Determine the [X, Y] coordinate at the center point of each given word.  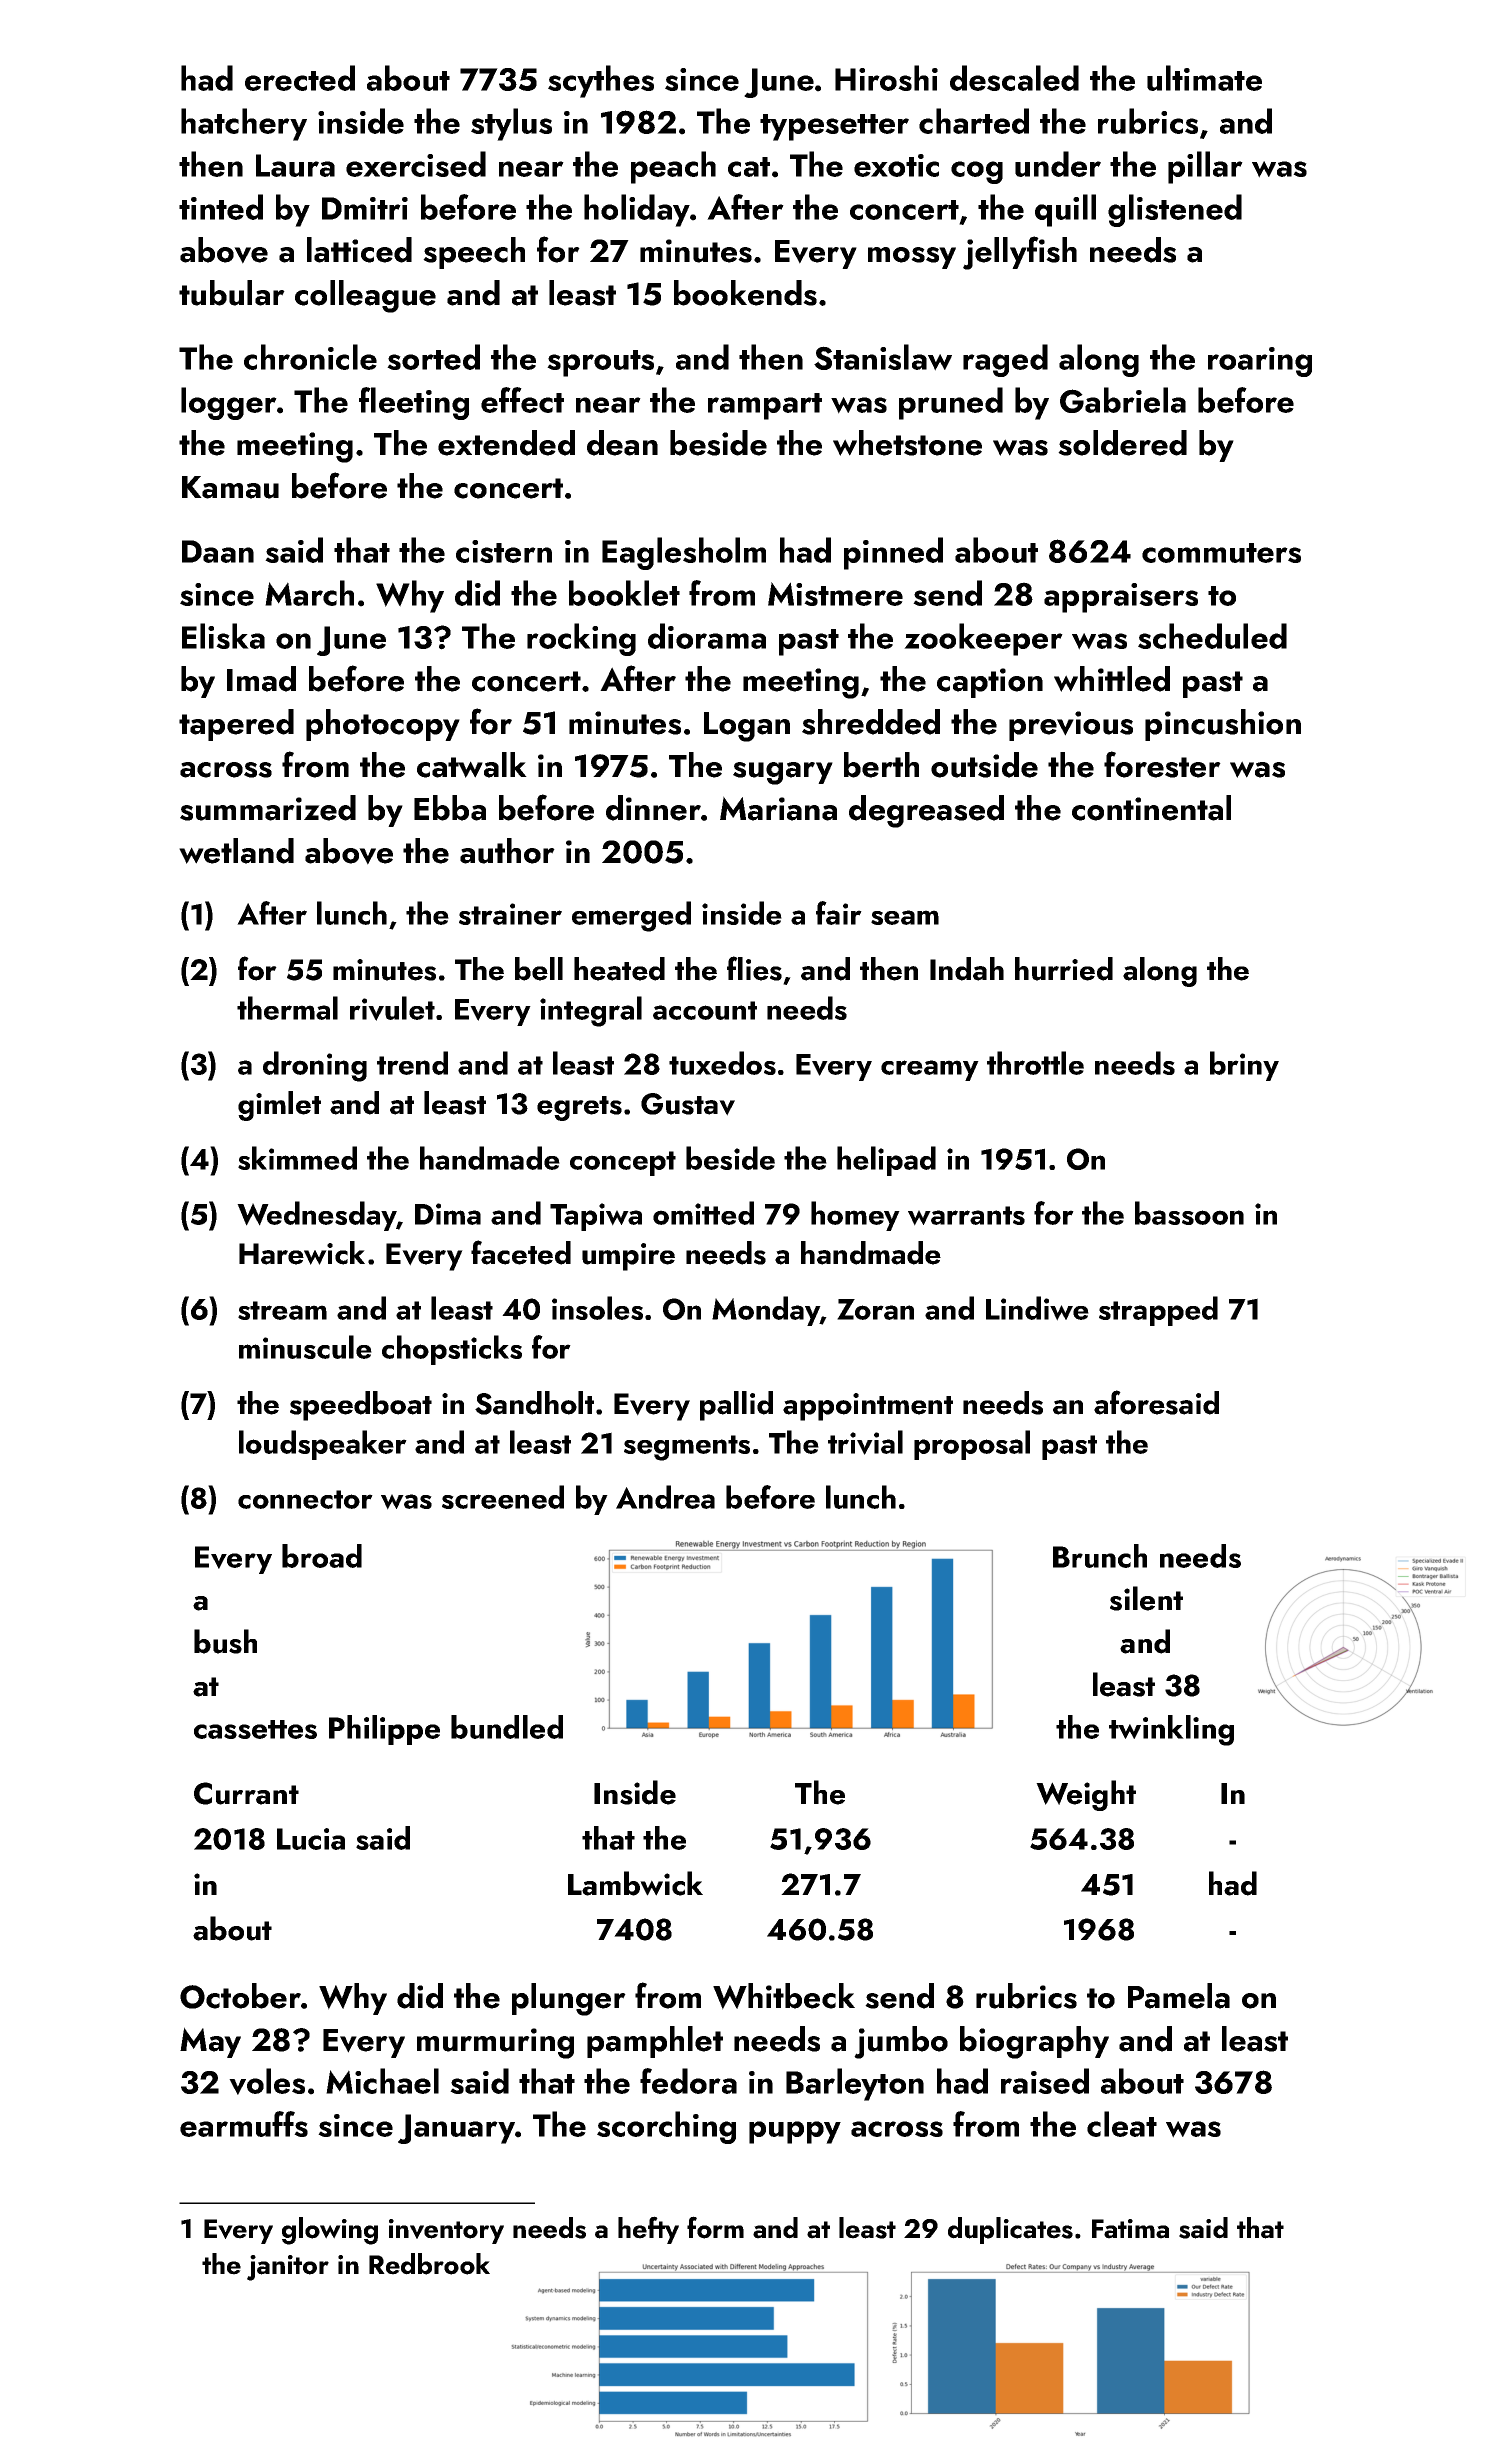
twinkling [1171, 1730]
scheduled [1212, 636]
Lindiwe [1037, 1308]
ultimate [1204, 78]
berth [881, 765]
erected [300, 78]
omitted [703, 1213]
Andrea [665, 1497]
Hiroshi [886, 78]
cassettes [255, 1729]
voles [267, 2081]
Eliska [223, 636]
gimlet [279, 1106]
